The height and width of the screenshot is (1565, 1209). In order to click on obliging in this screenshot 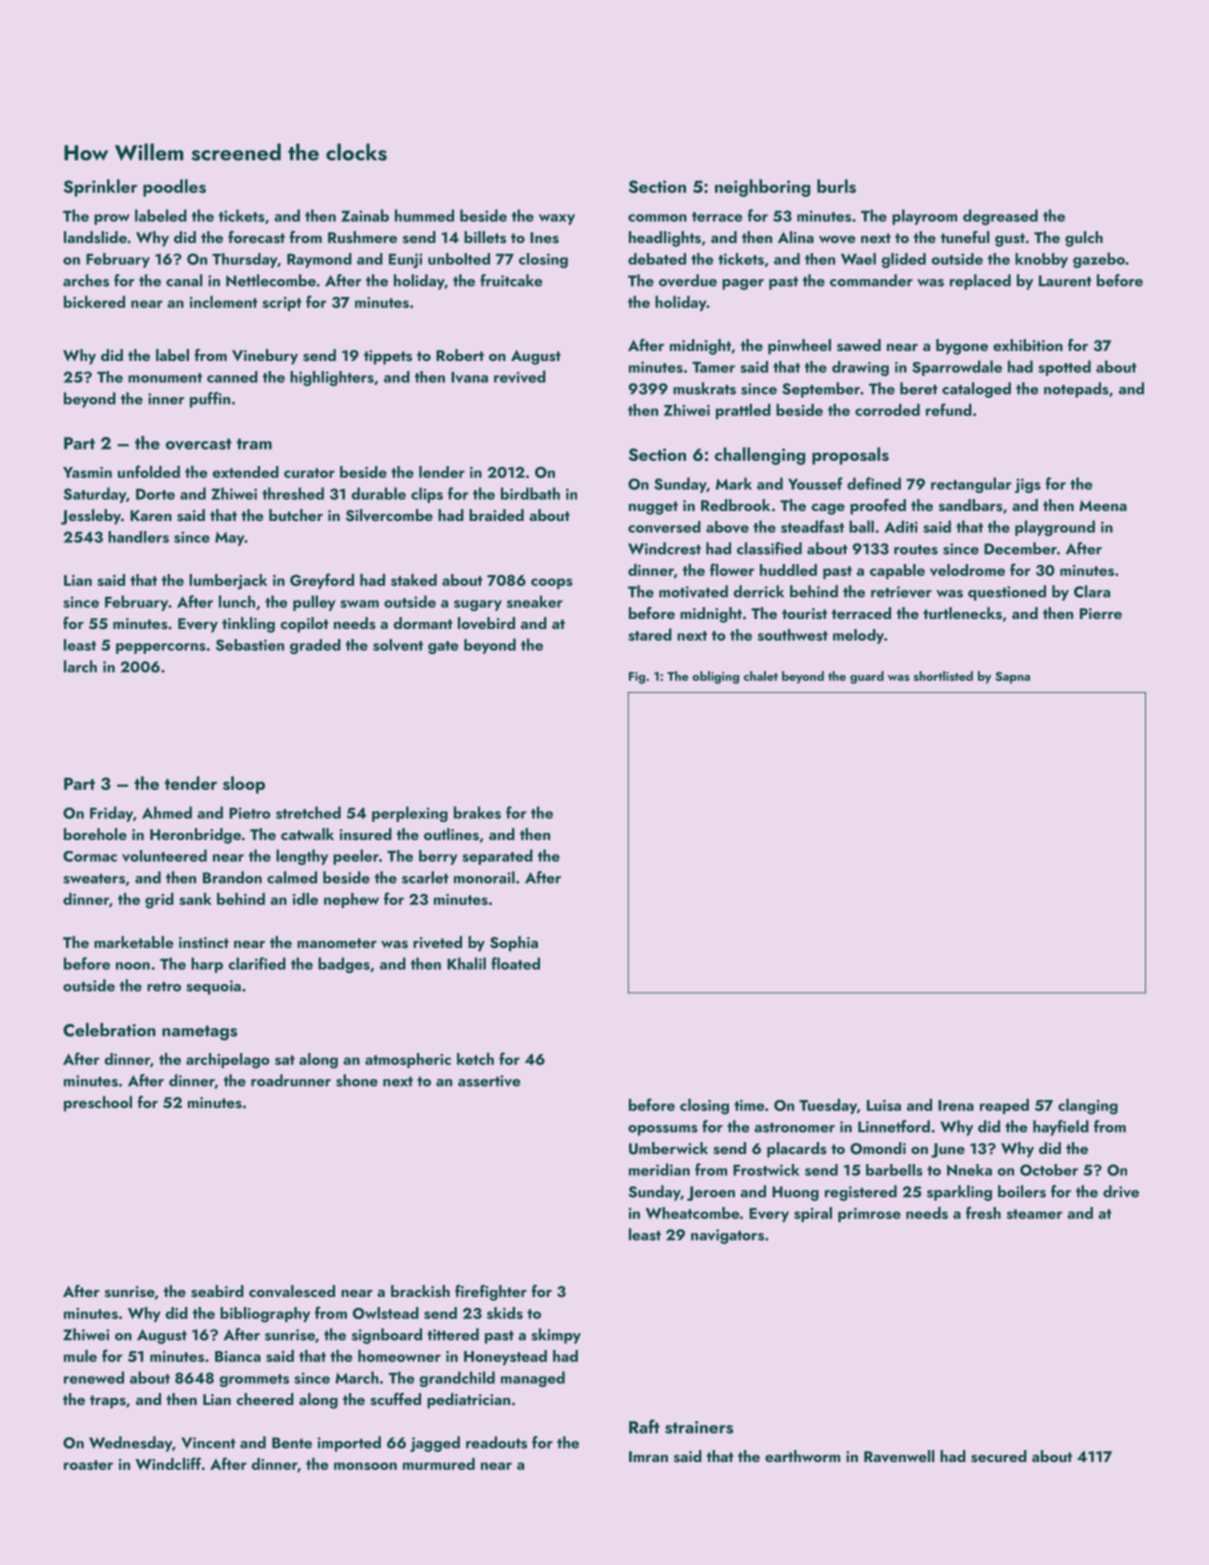, I will do `click(715, 677)`.
